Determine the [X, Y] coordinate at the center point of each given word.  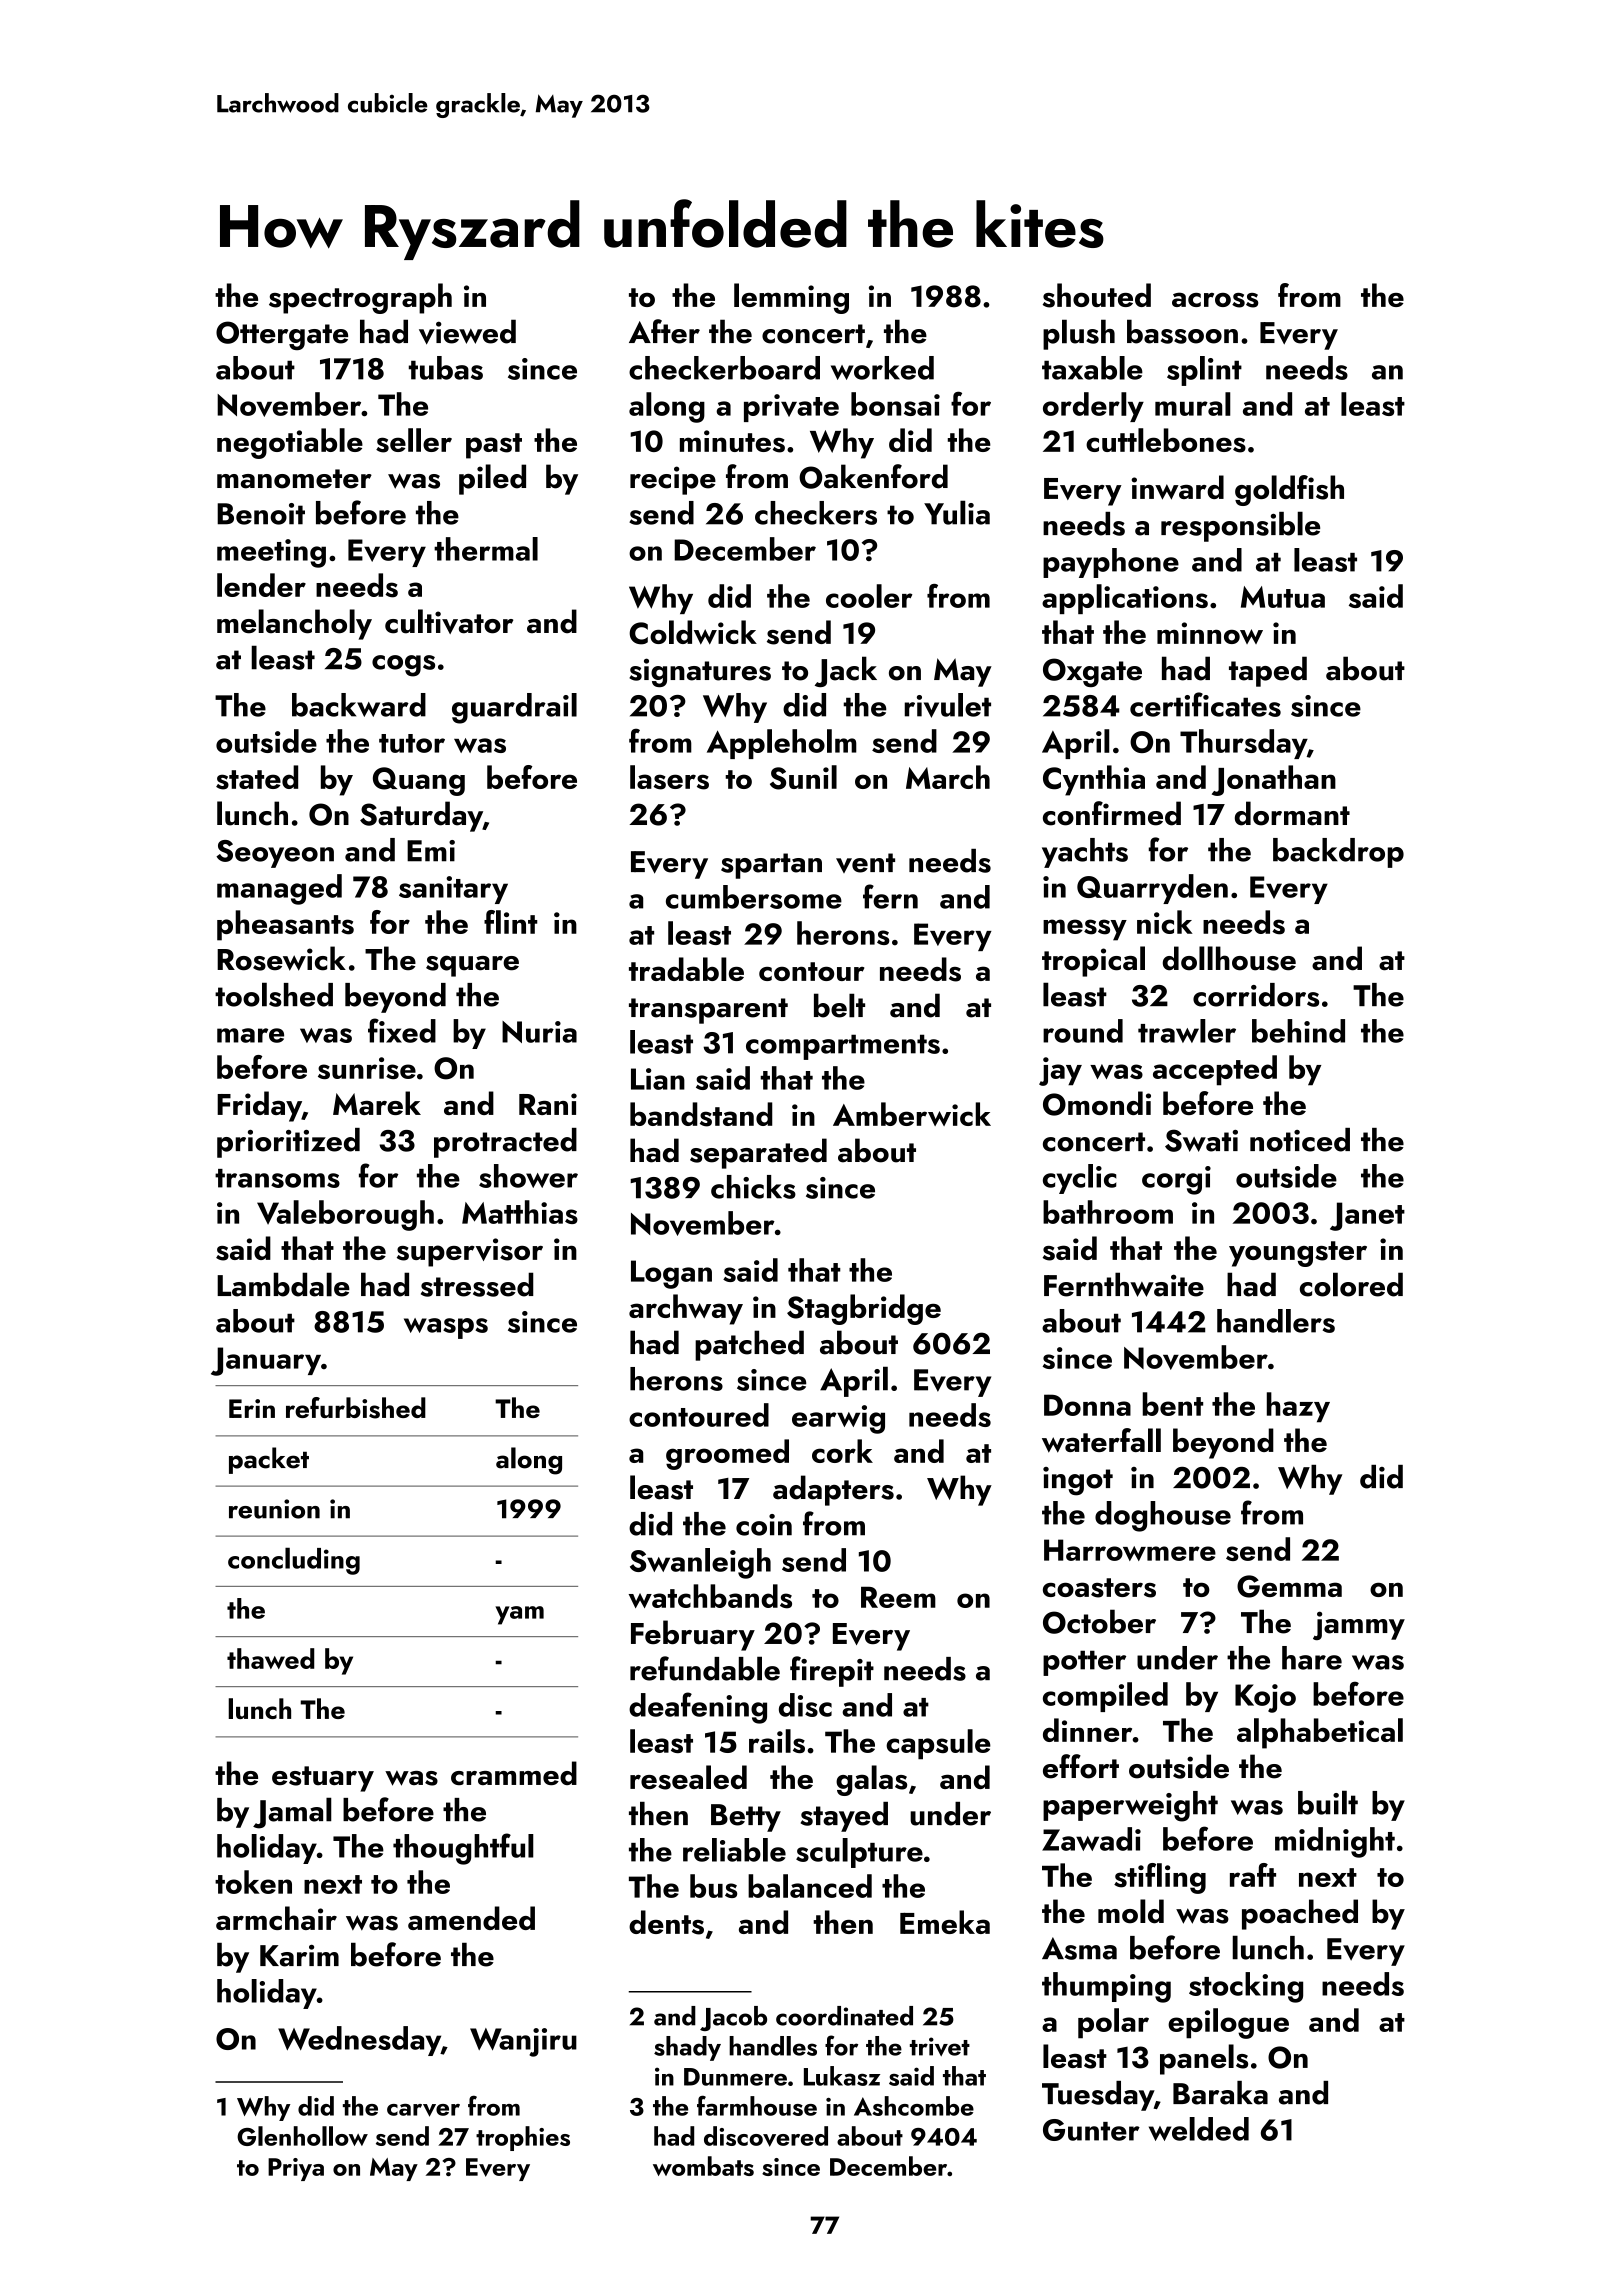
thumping [1106, 1987]
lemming [791, 298]
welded [1199, 2129]
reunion [274, 1509]
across [1215, 300]
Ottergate [282, 335]
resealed [688, 1777]
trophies [523, 2138]
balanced [810, 1886]
